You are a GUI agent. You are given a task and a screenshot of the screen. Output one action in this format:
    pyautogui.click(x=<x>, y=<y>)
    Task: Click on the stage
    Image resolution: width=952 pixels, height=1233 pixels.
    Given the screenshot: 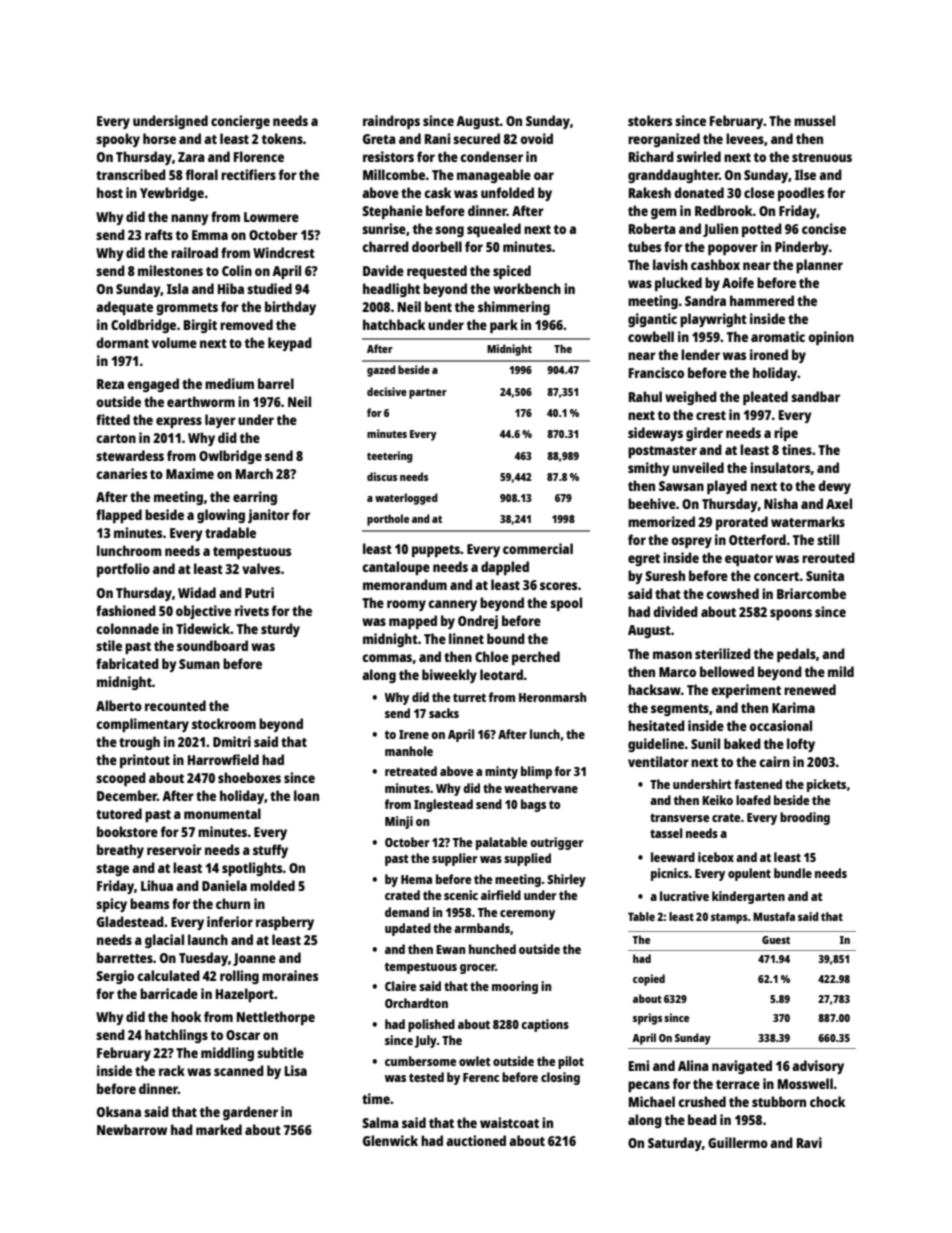 What is the action you would take?
    pyautogui.click(x=112, y=870)
